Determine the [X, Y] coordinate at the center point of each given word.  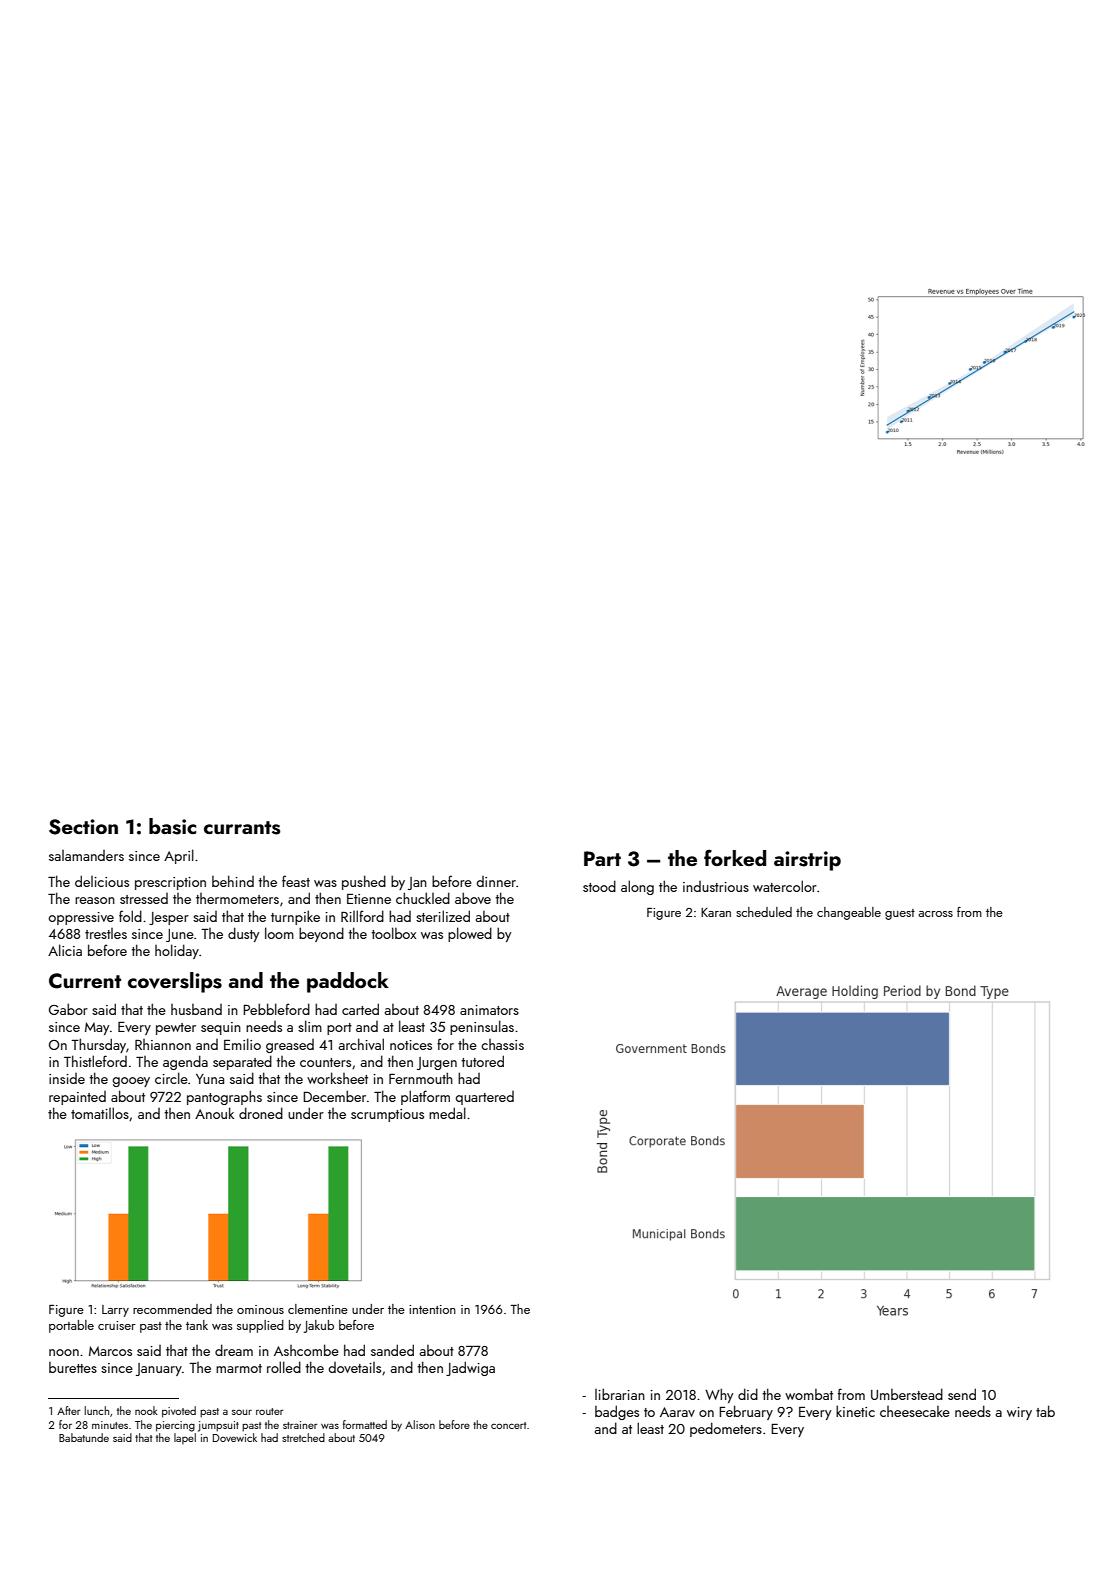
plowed [470, 934]
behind [233, 881]
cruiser [117, 1325]
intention [432, 1309]
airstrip [807, 861]
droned [261, 1113]
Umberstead [907, 1394]
